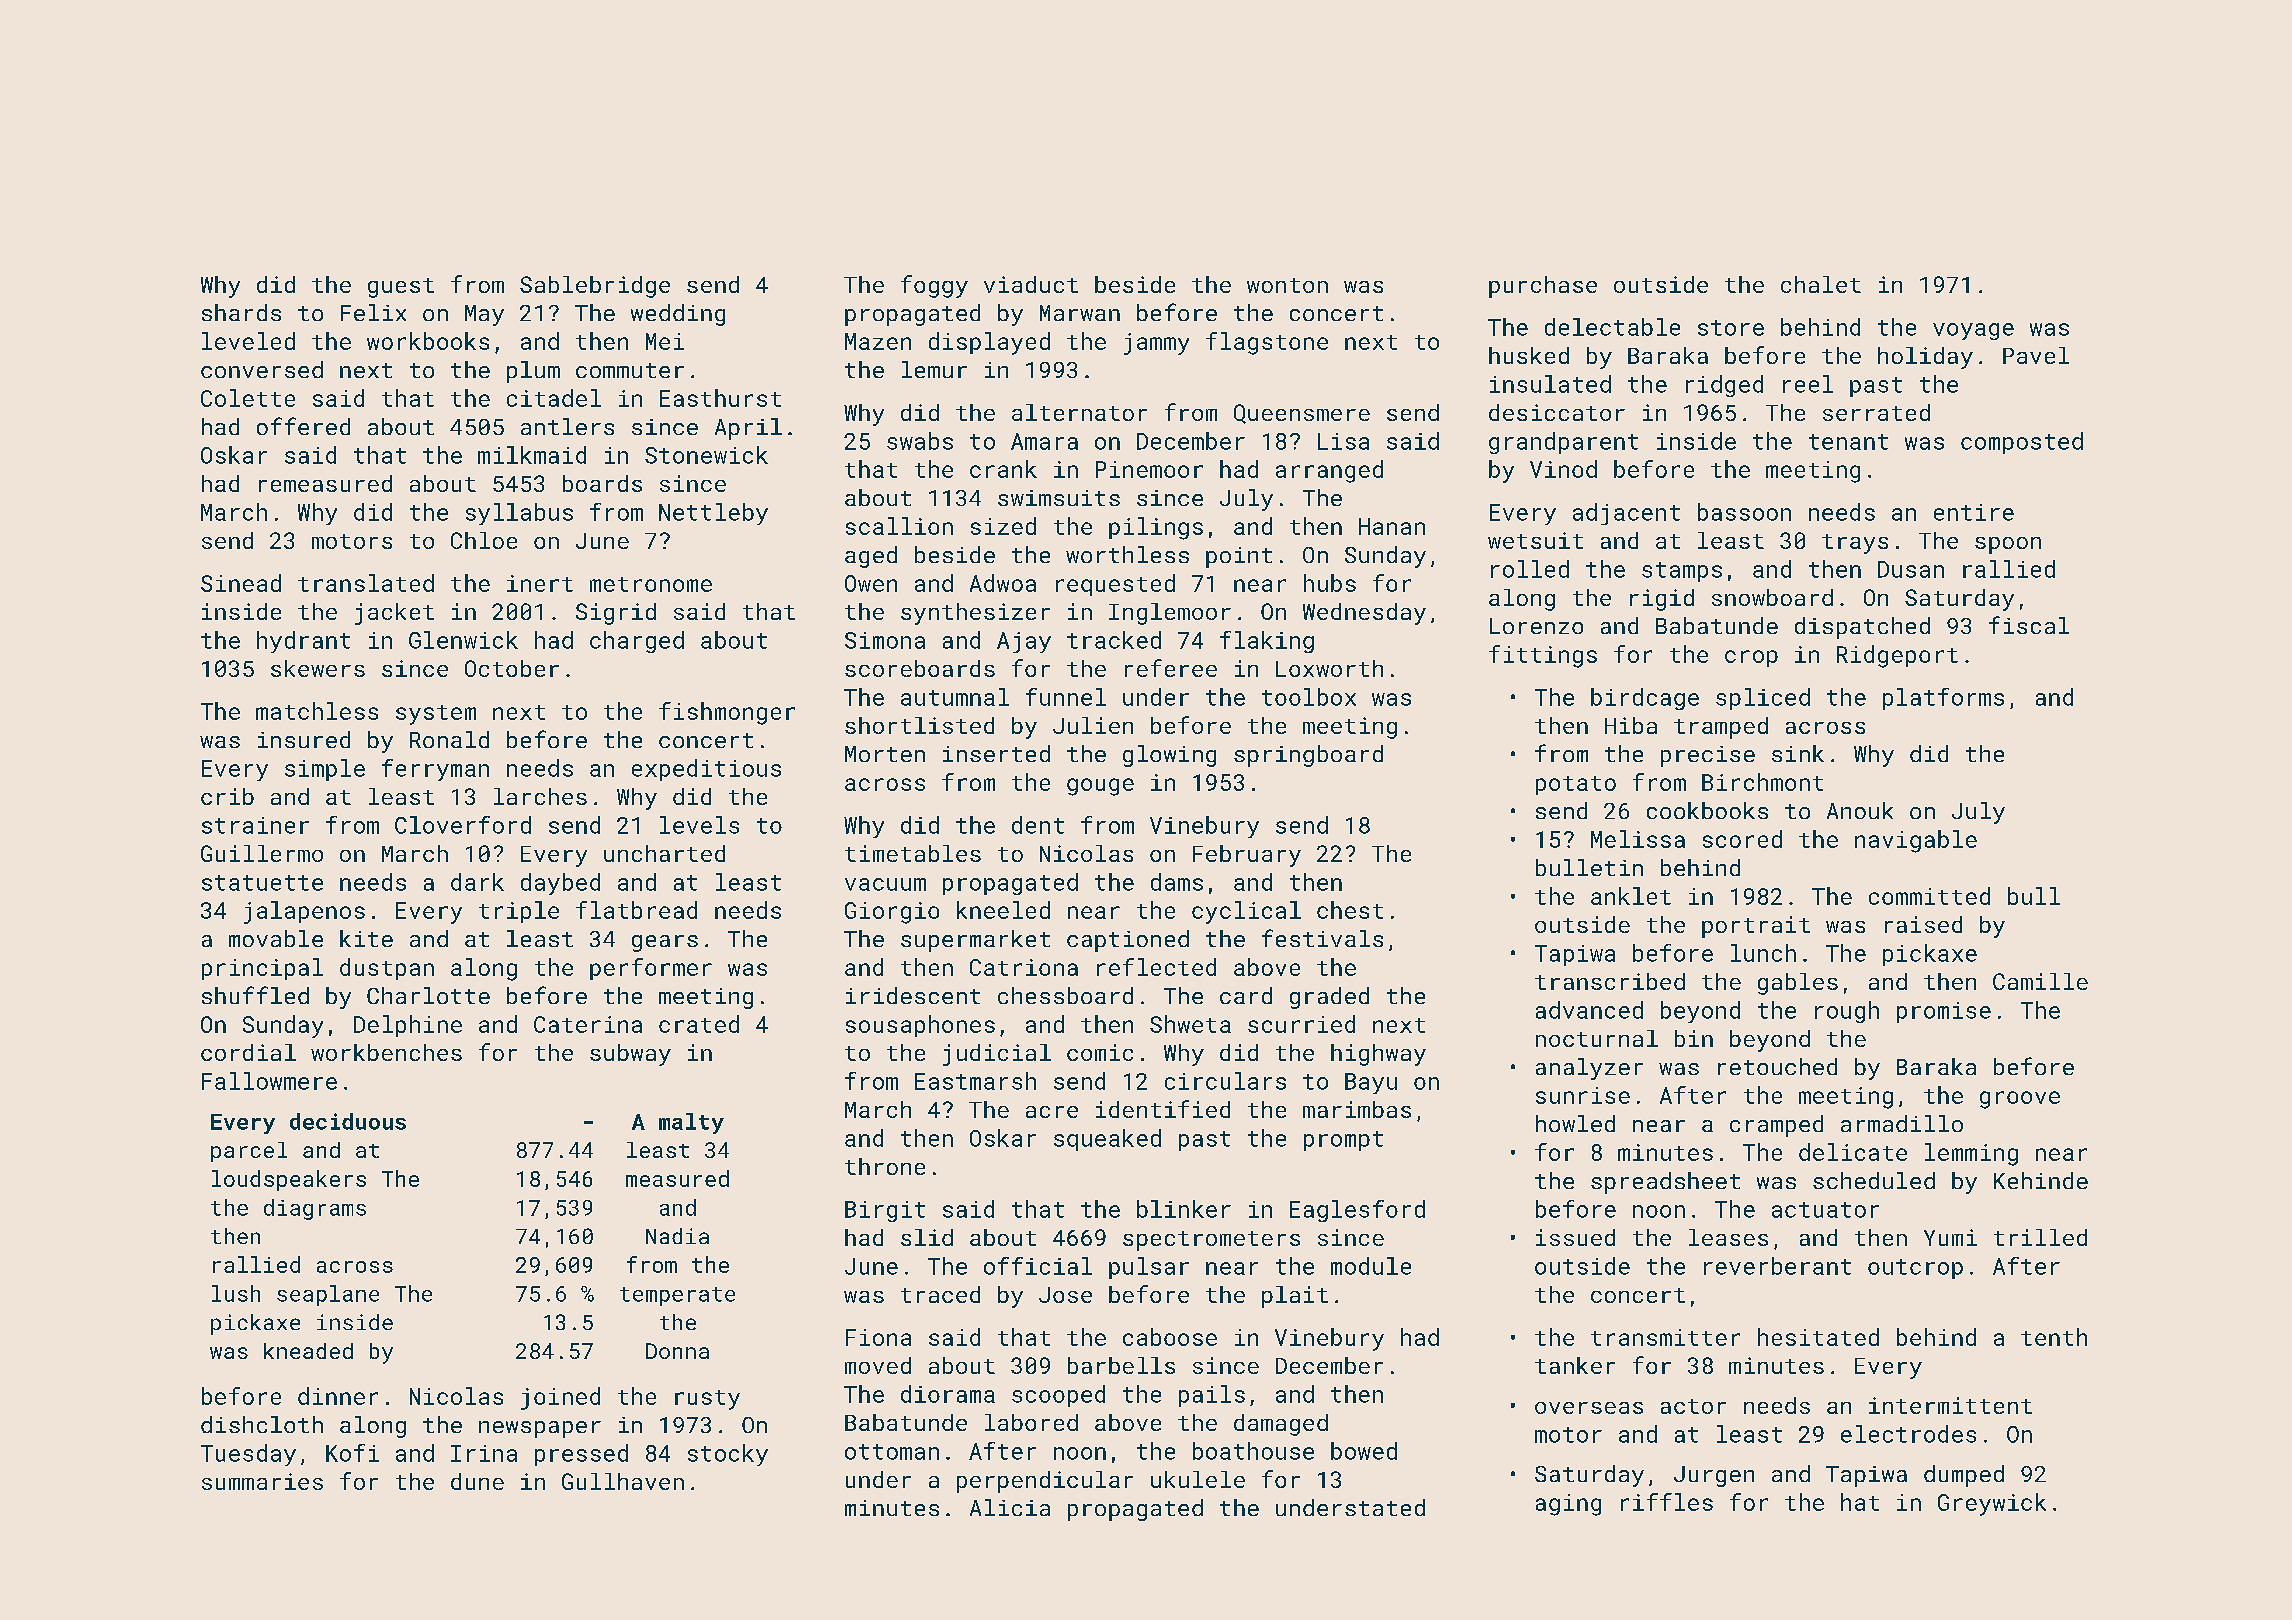  I want to click on dispatched, so click(1862, 628).
